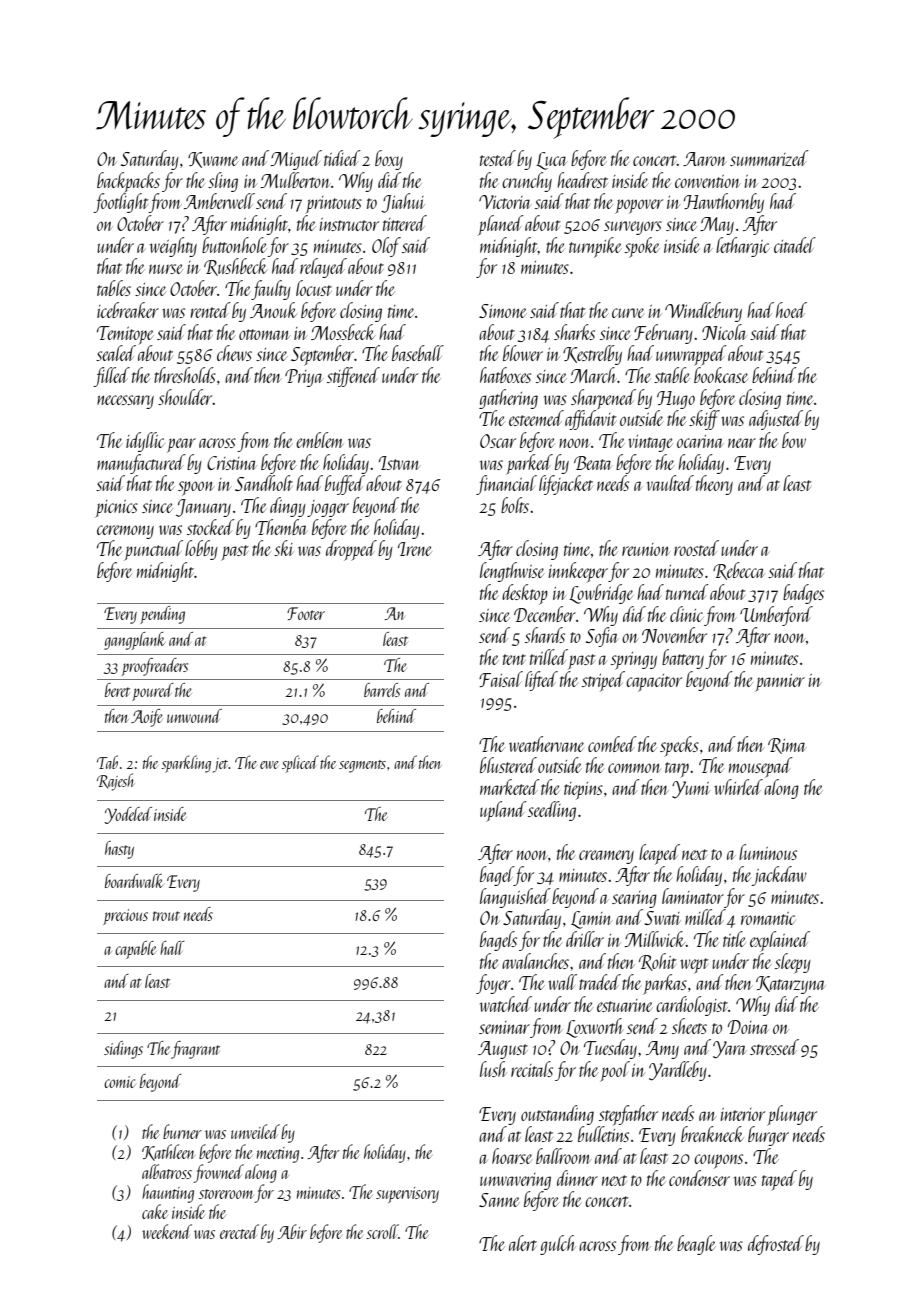 The height and width of the image is (1314, 924). I want to click on Rebecca, so click(738, 571).
